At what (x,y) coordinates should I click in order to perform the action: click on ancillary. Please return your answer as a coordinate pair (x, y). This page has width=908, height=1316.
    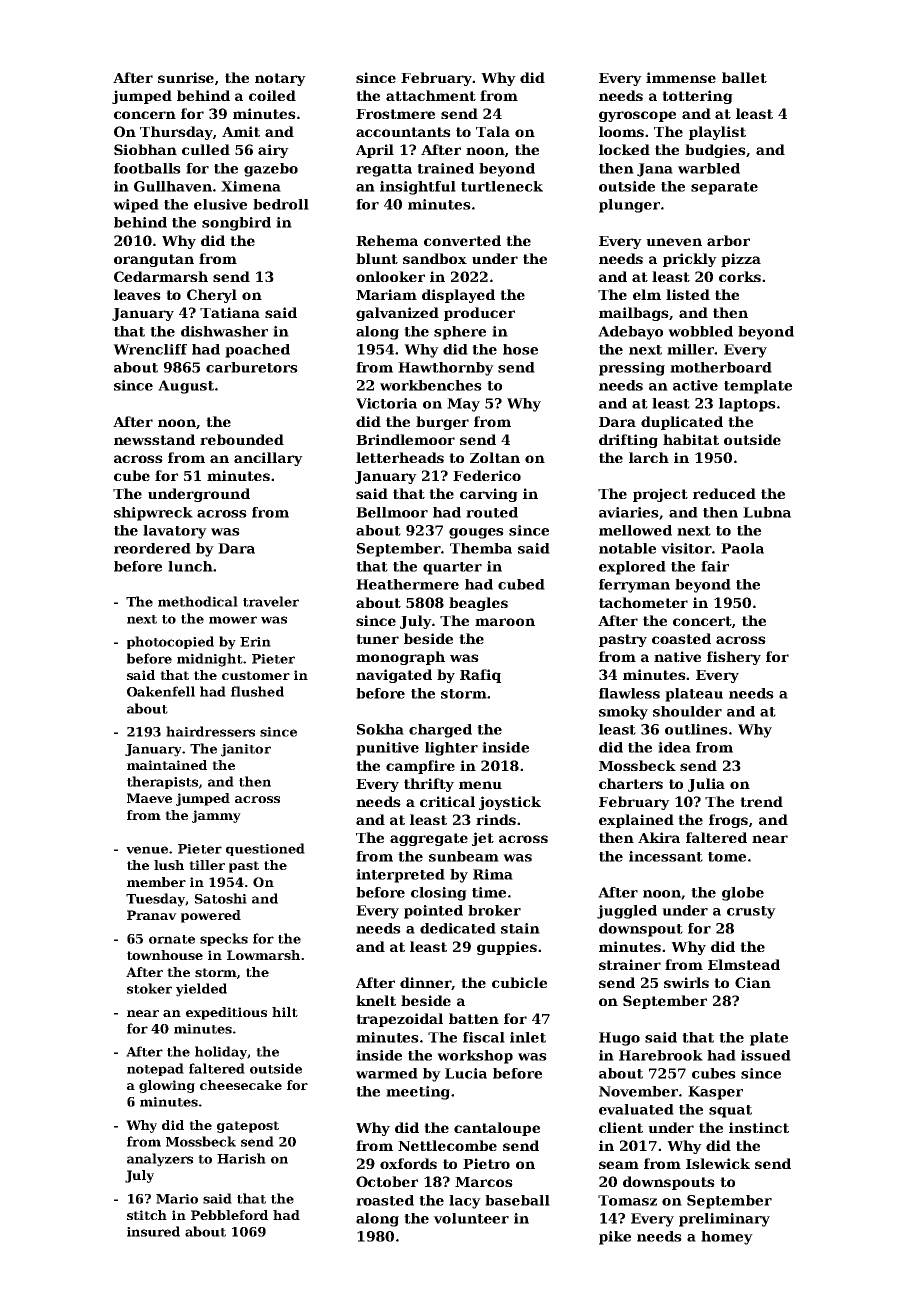
    Looking at the image, I should click on (268, 459).
